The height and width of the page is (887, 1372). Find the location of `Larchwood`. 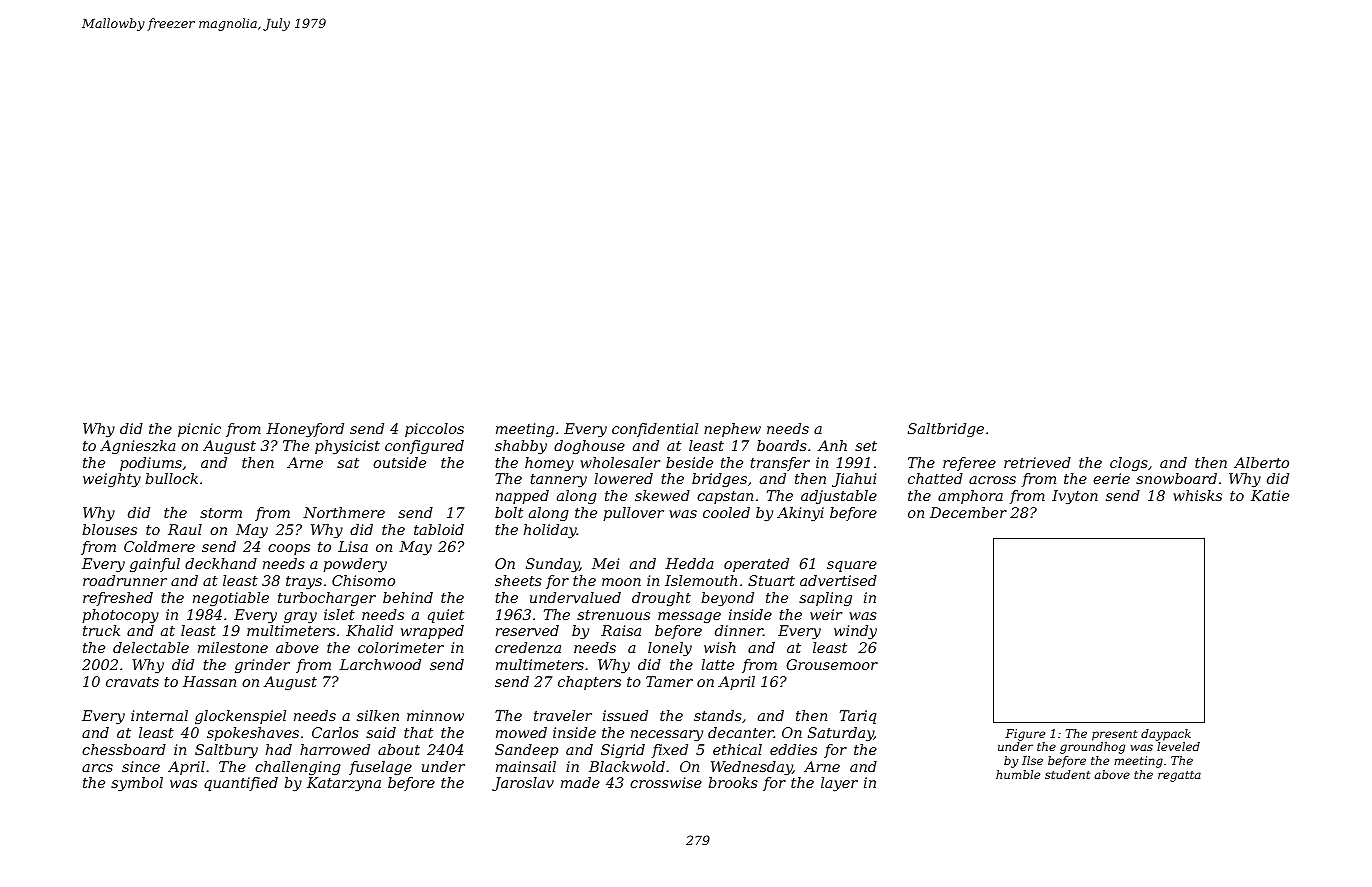

Larchwood is located at coordinates (380, 664).
